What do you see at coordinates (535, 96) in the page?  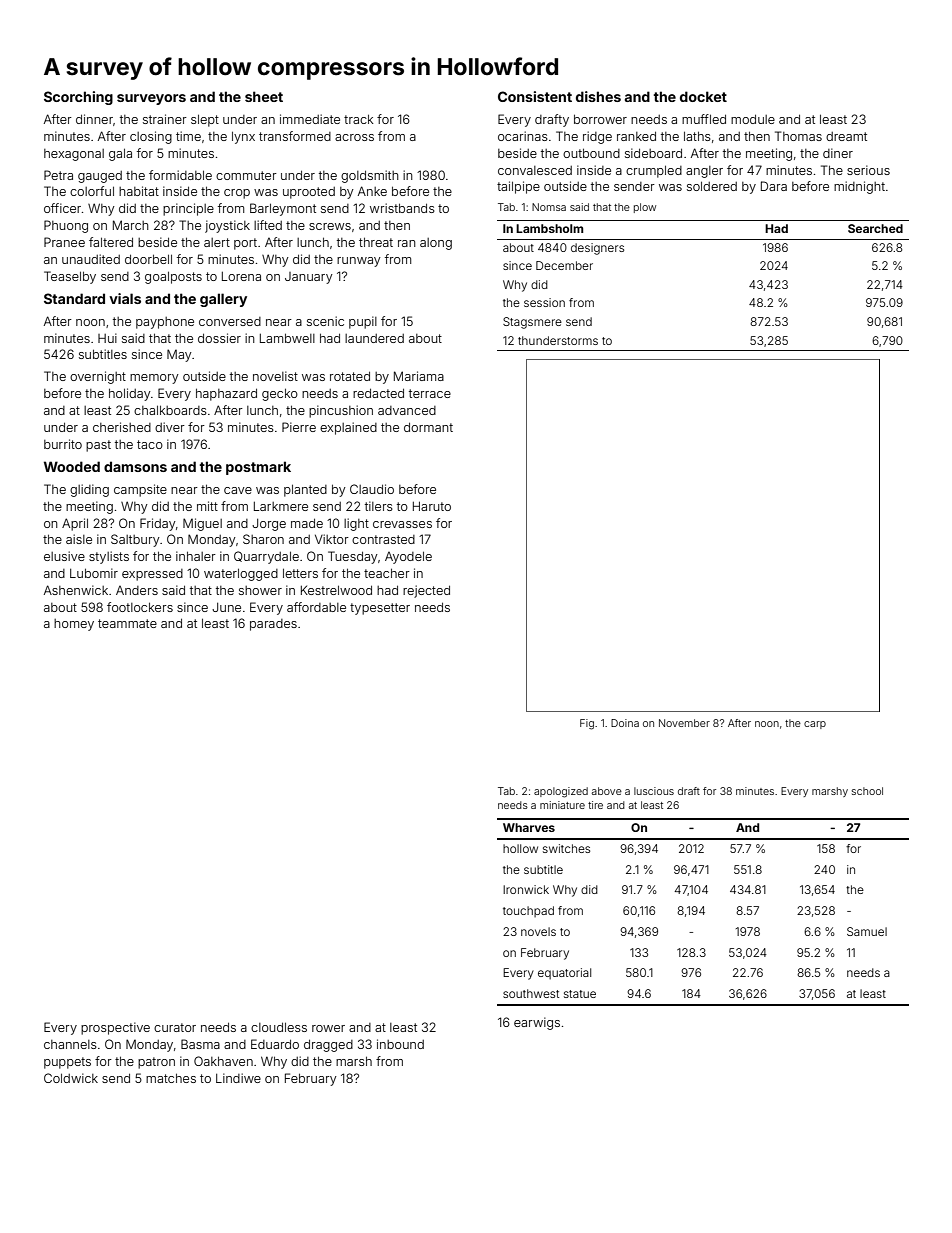 I see `Consistent` at bounding box center [535, 96].
